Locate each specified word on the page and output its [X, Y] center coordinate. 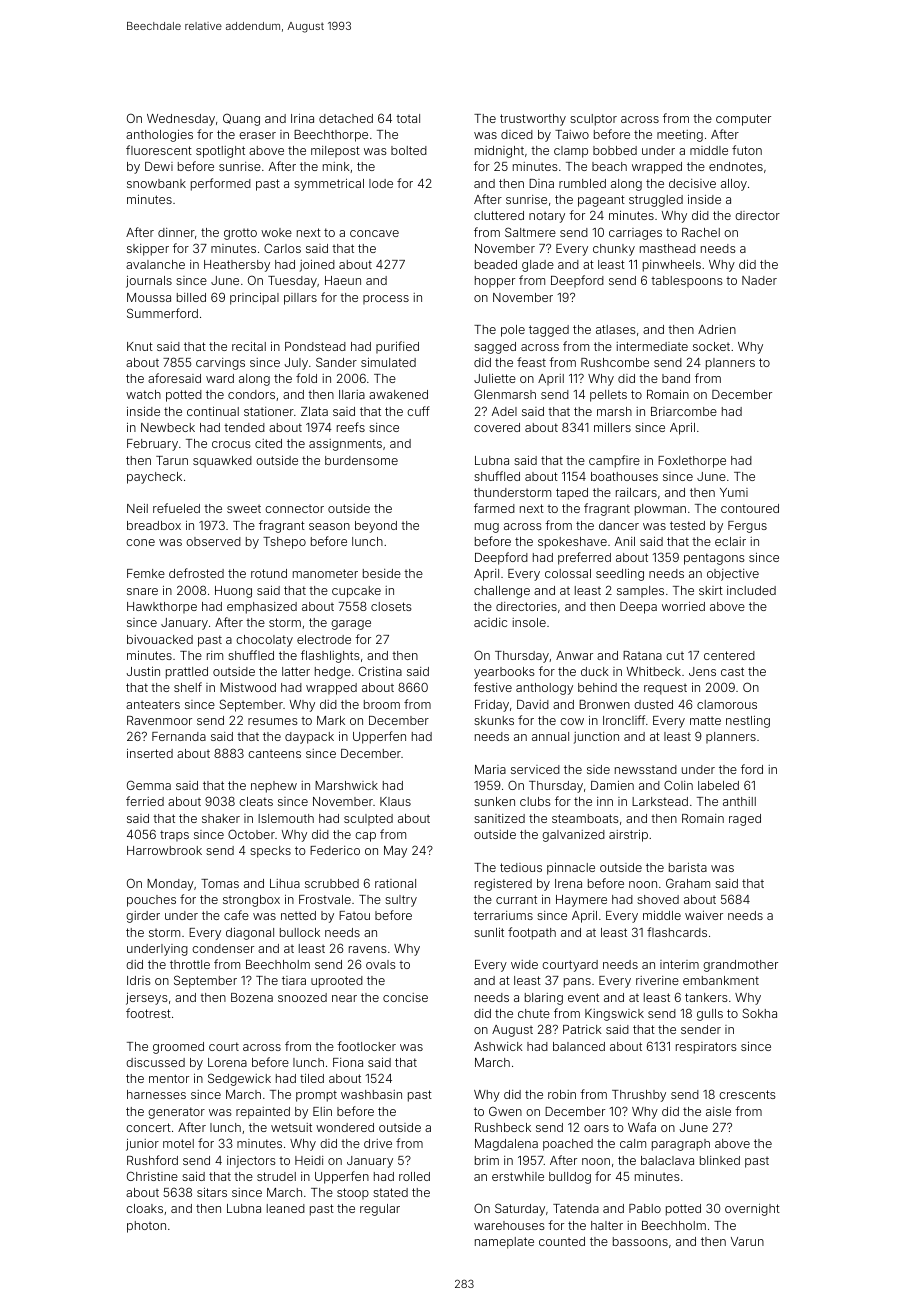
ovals [381, 964]
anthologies [159, 136]
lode [381, 183]
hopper [495, 282]
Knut [140, 346]
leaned [286, 1208]
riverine [657, 980]
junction [596, 738]
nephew [274, 787]
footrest [148, 1013]
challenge [502, 592]
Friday [492, 706]
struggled [656, 201]
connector [294, 508]
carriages [635, 234]
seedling [620, 575]
